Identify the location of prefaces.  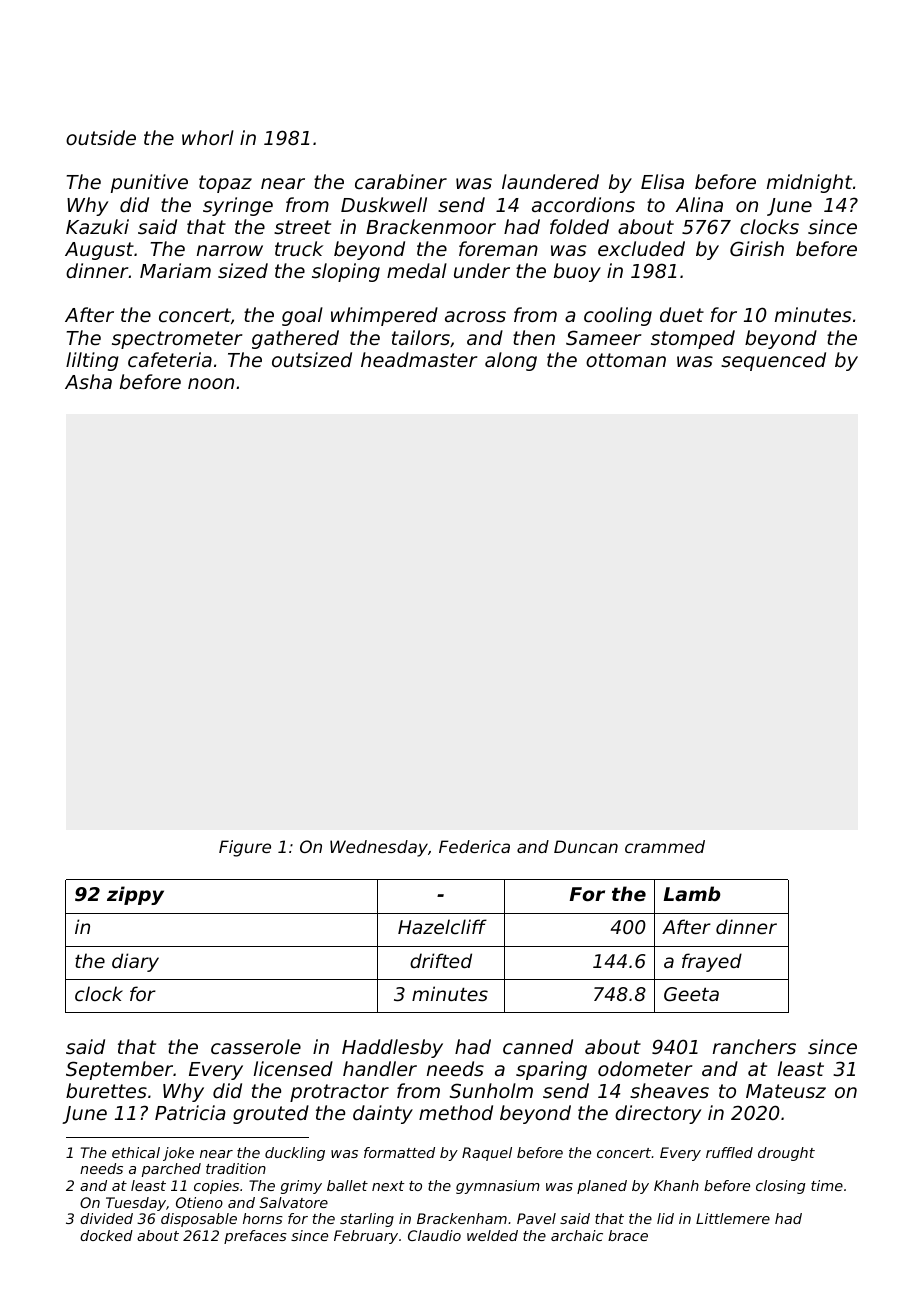
(255, 1237).
